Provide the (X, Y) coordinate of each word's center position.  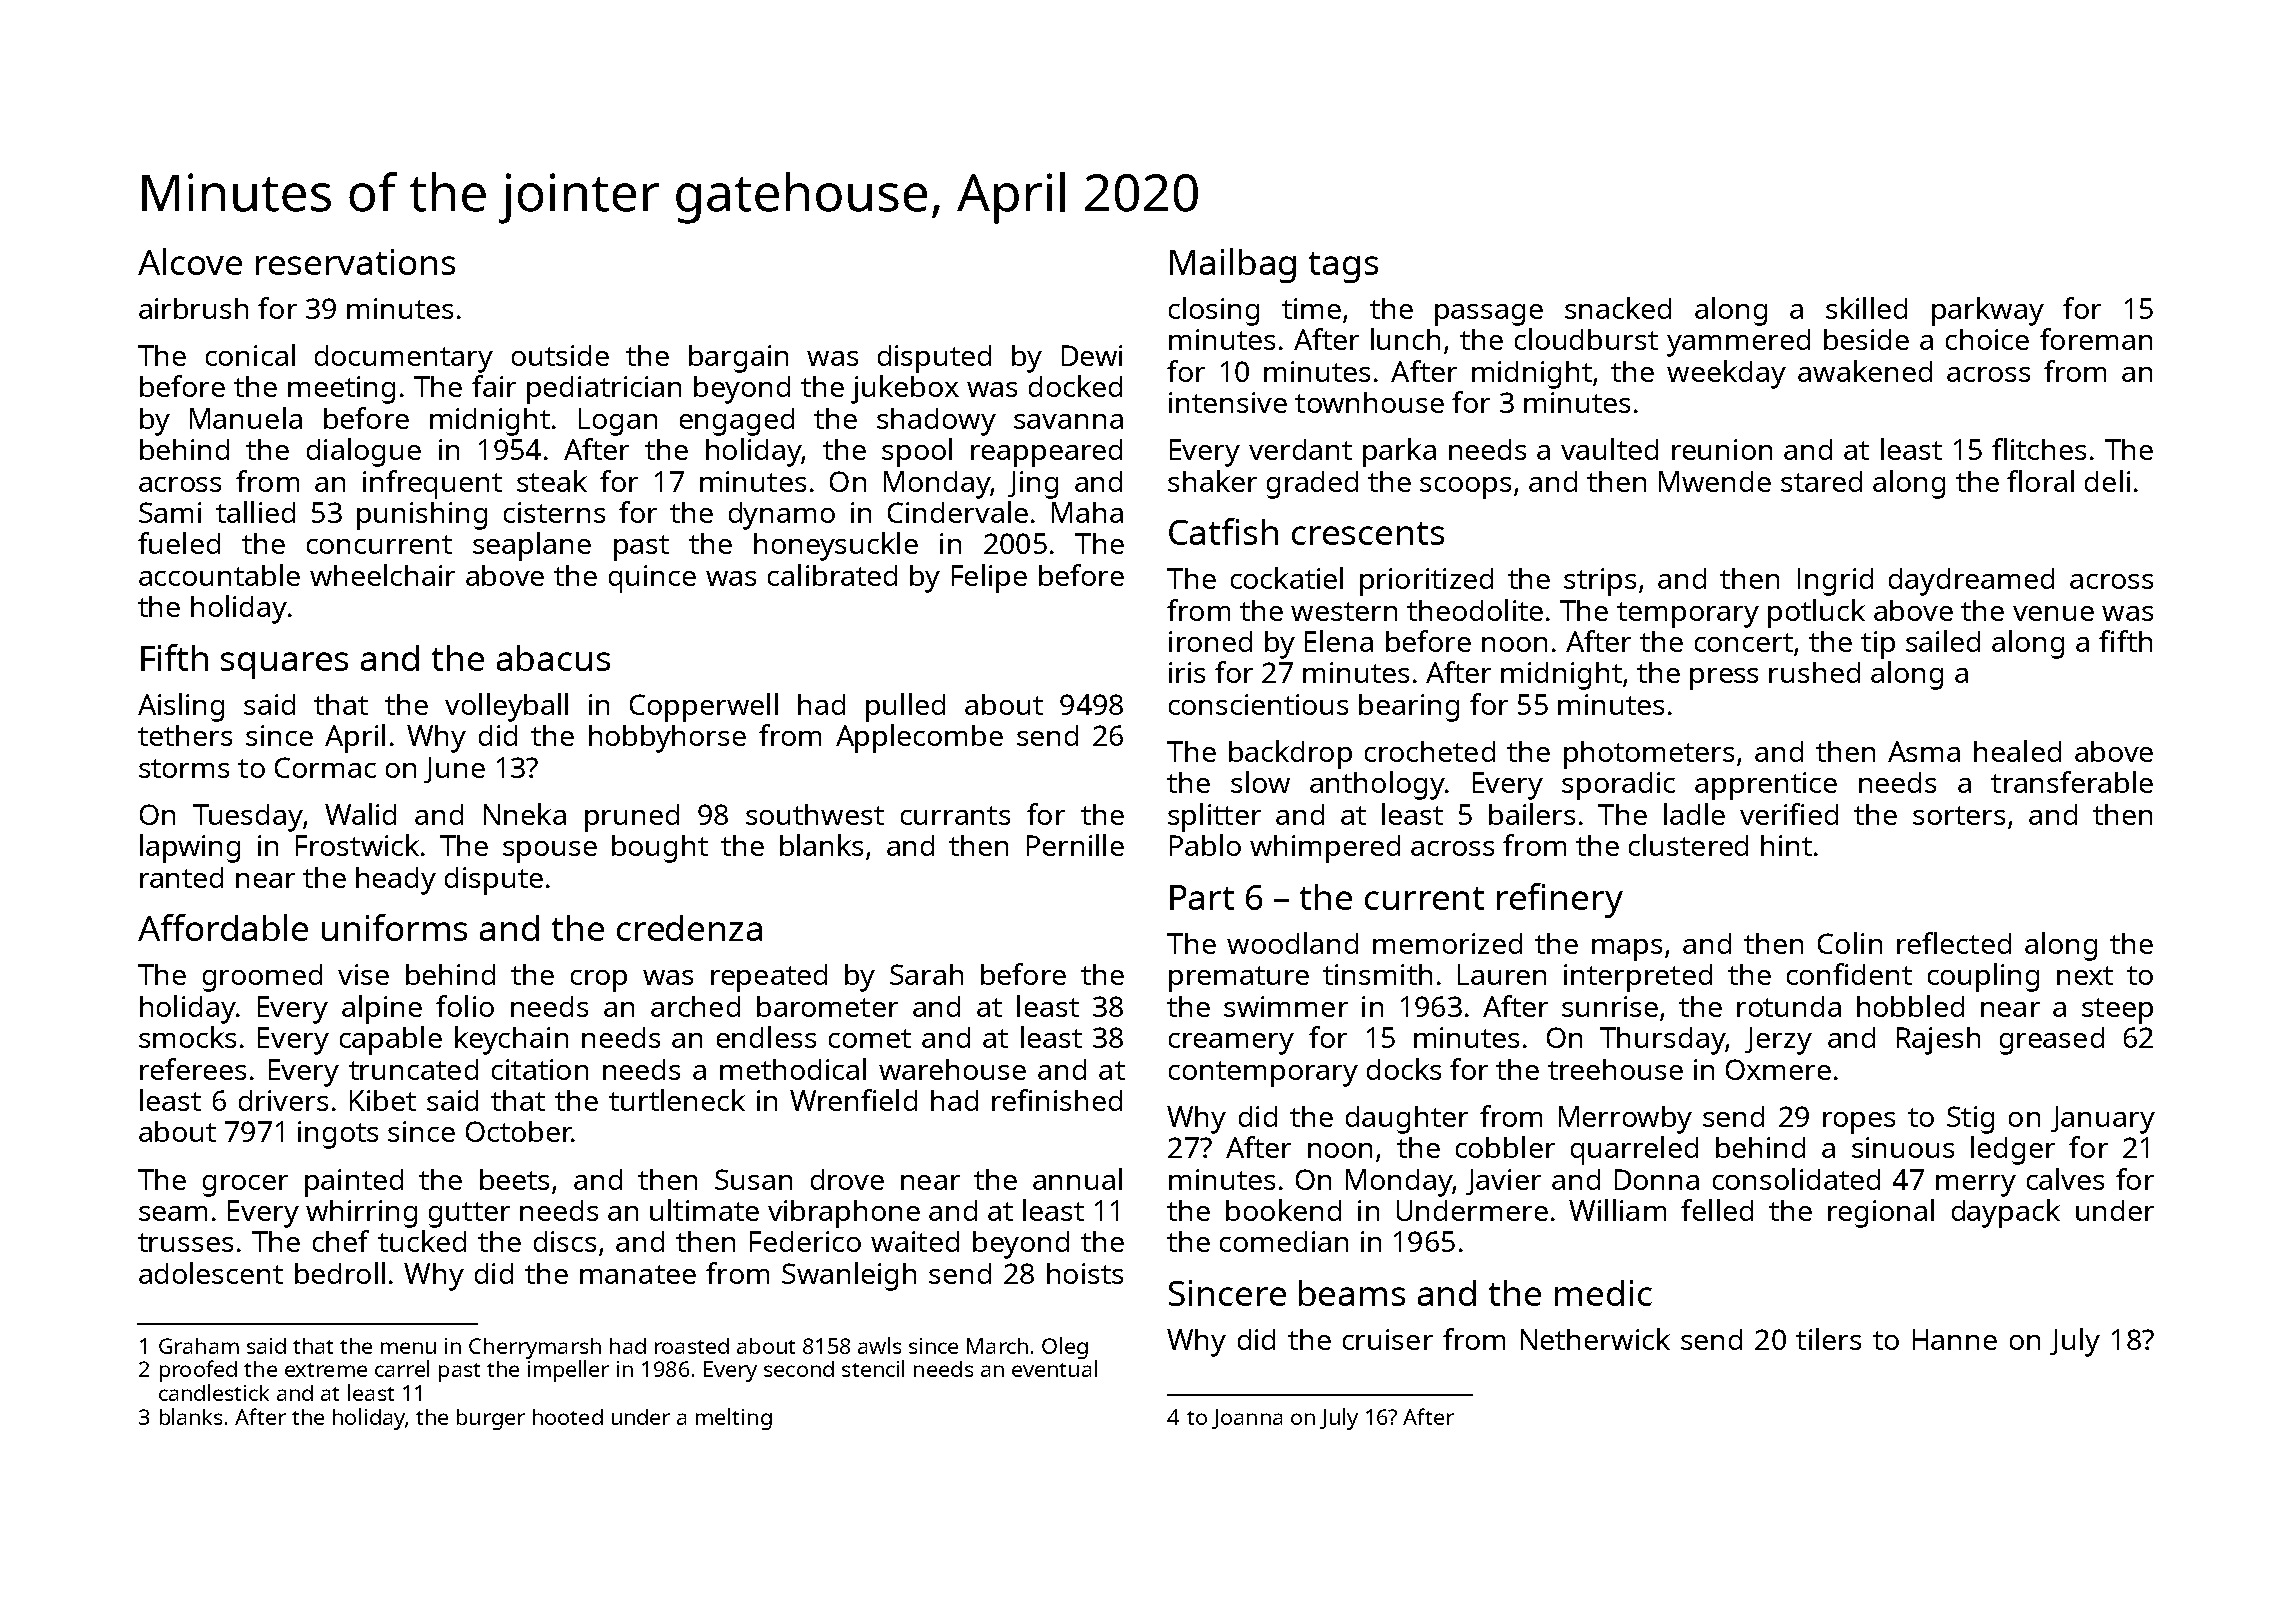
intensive (1228, 402)
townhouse (1369, 402)
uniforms (394, 927)
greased (2052, 1041)
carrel (402, 1368)
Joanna (1247, 1419)
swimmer (1286, 1006)
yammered (1738, 343)
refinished (1057, 1100)
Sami (170, 512)
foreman (2096, 339)
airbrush (193, 308)
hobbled (1910, 1006)
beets (514, 1179)
